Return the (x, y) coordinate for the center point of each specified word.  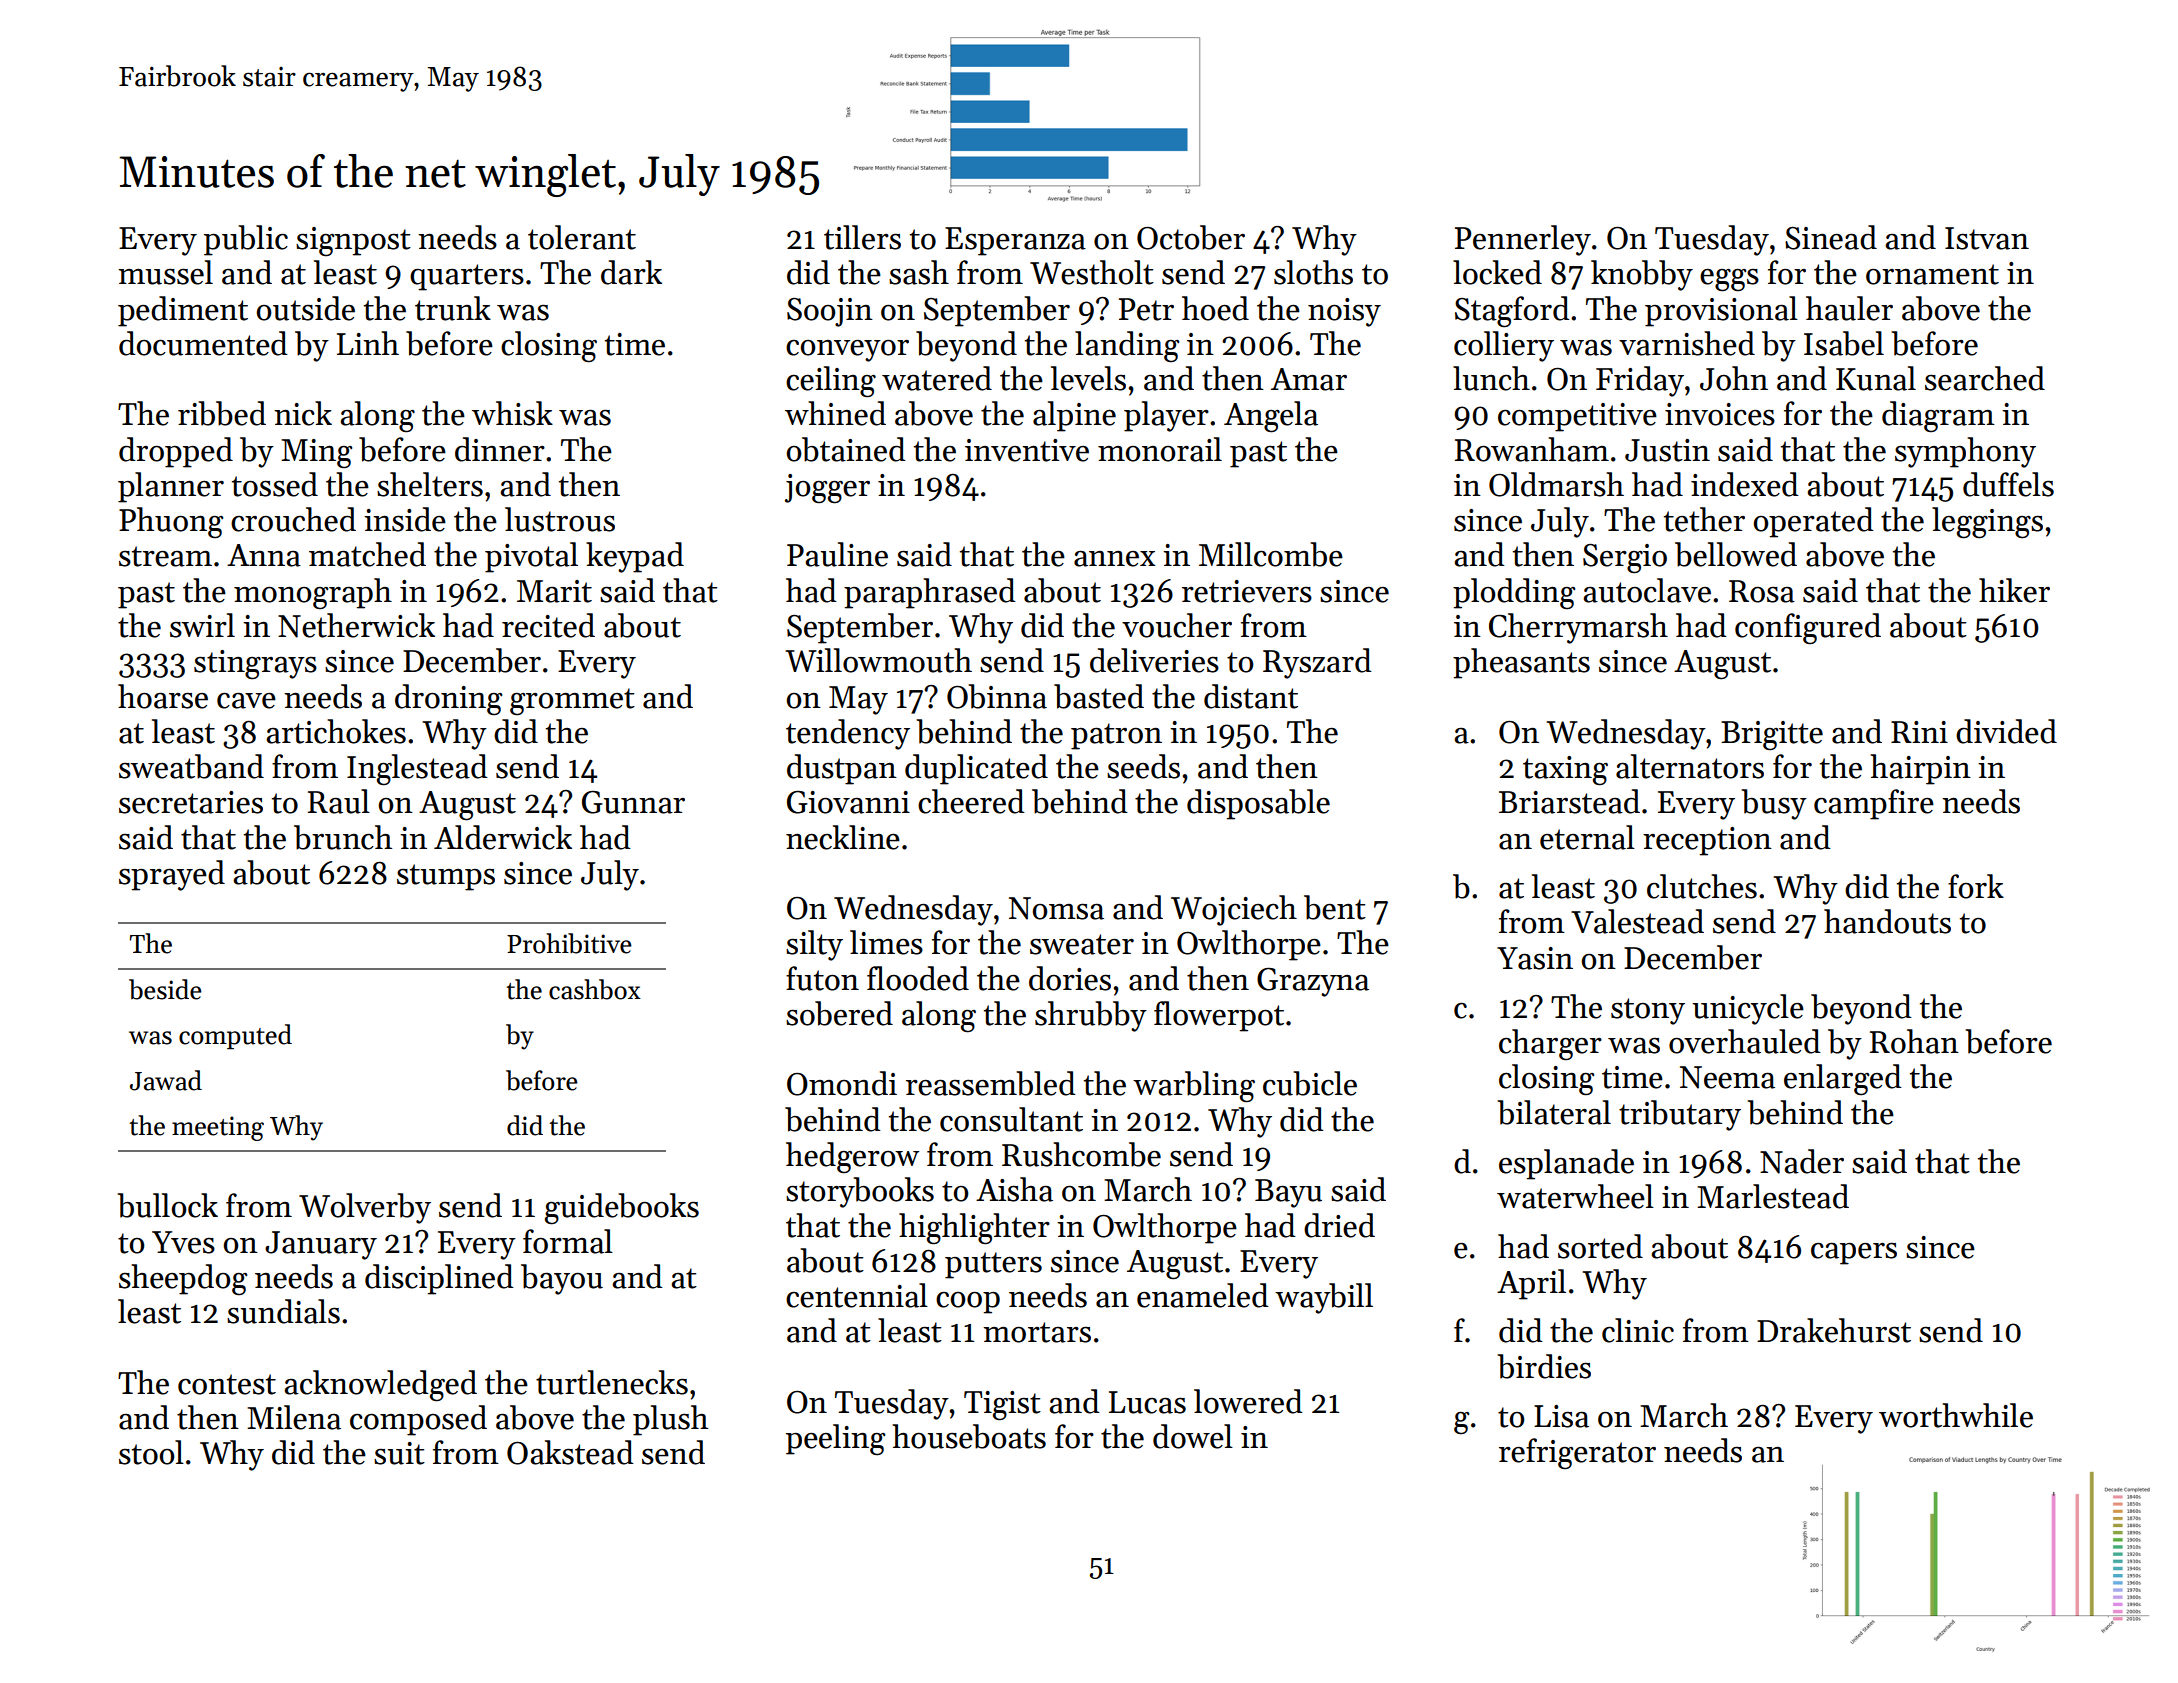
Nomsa (1056, 908)
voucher (1177, 625)
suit (399, 1453)
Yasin (1535, 958)
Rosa (1762, 591)
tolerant (582, 237)
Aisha (1014, 1189)
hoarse (163, 696)
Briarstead (1569, 801)
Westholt (1092, 272)
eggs (1729, 280)
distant (1251, 696)
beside (165, 989)
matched (367, 554)
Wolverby (365, 1208)
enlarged (1843, 1080)
